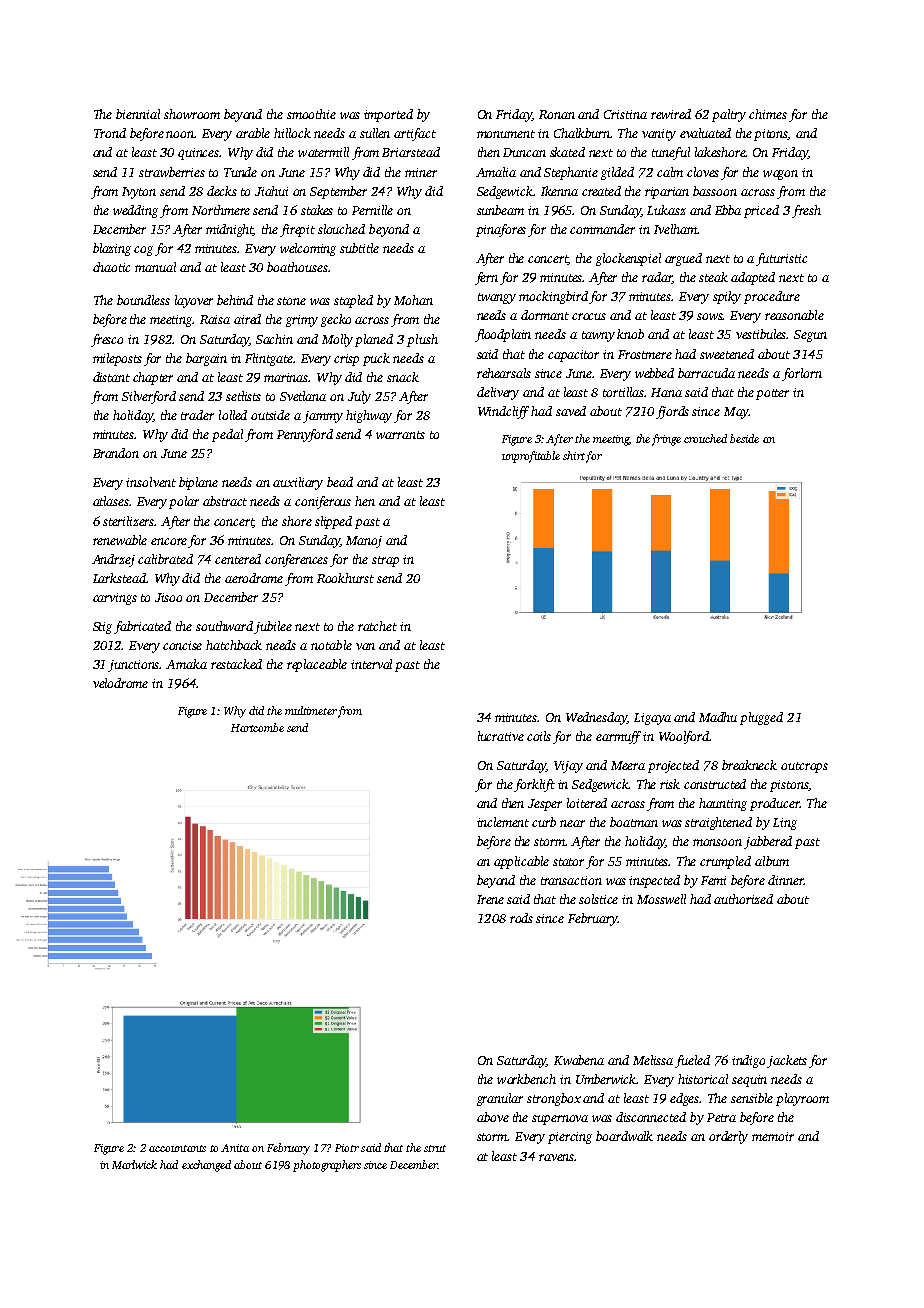 The height and width of the screenshot is (1308, 924). What do you see at coordinates (311, 114) in the screenshot?
I see `smoothie` at bounding box center [311, 114].
